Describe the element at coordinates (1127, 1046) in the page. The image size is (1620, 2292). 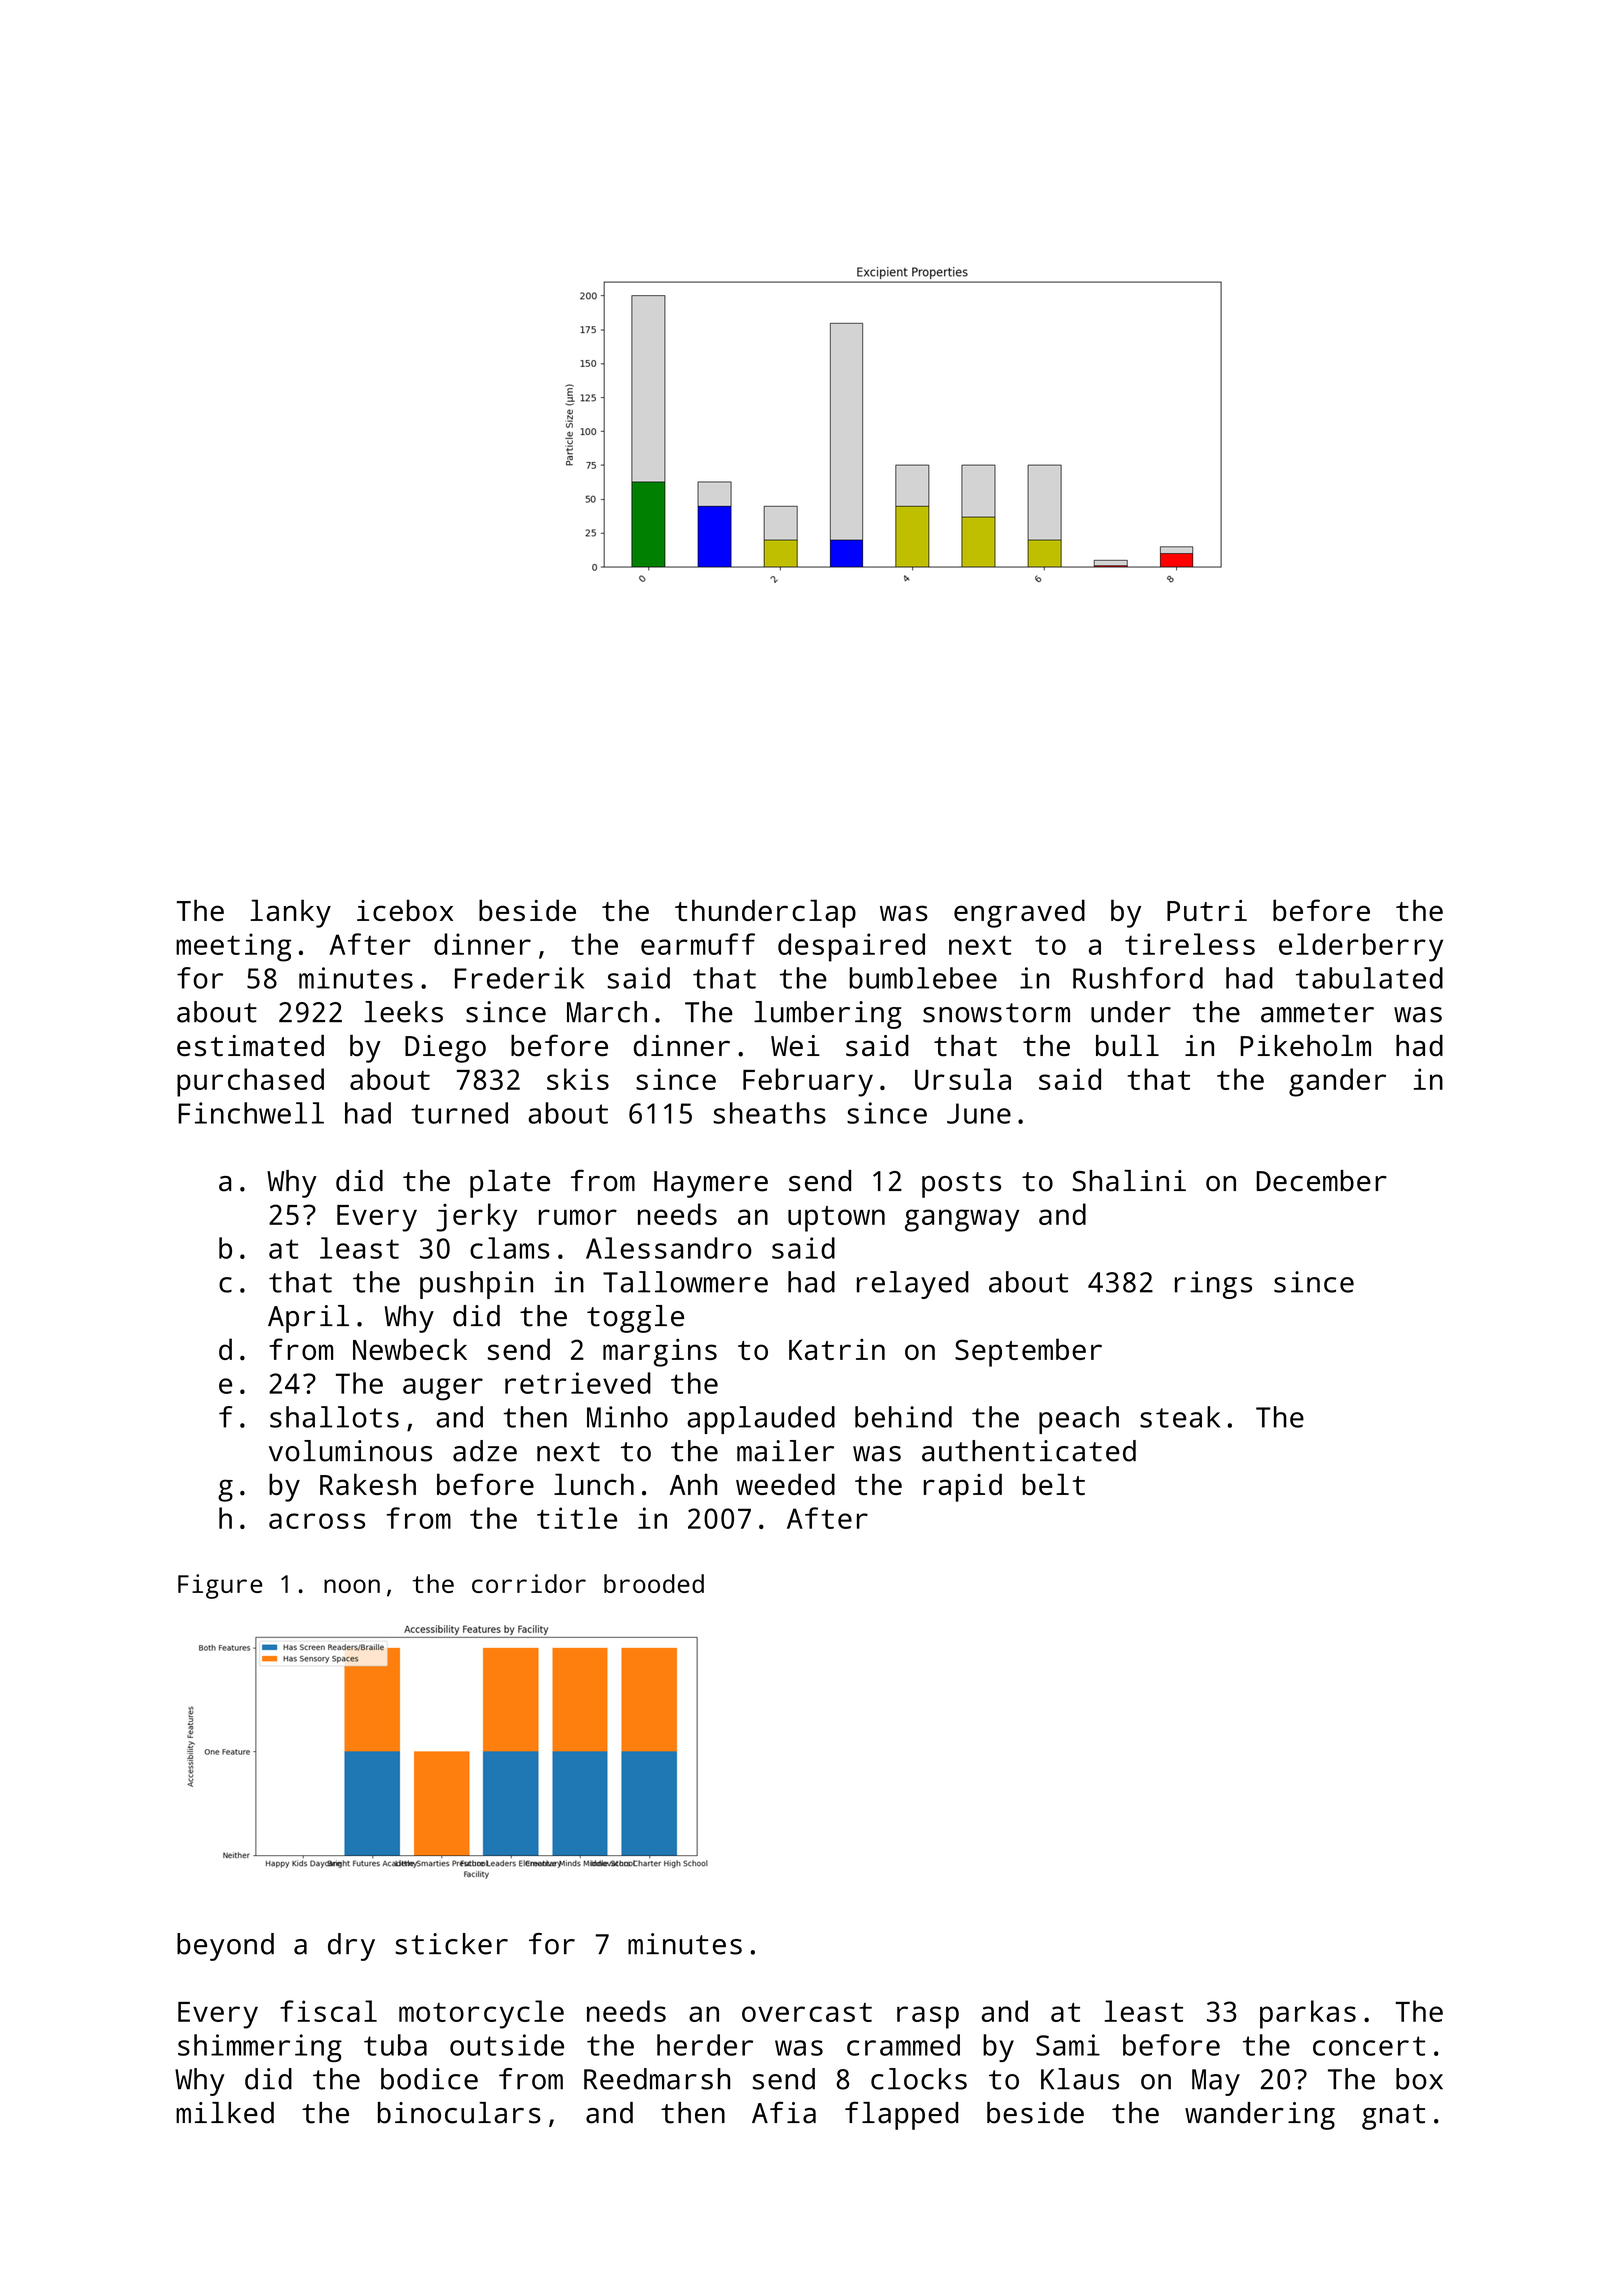
I see `bull` at that location.
